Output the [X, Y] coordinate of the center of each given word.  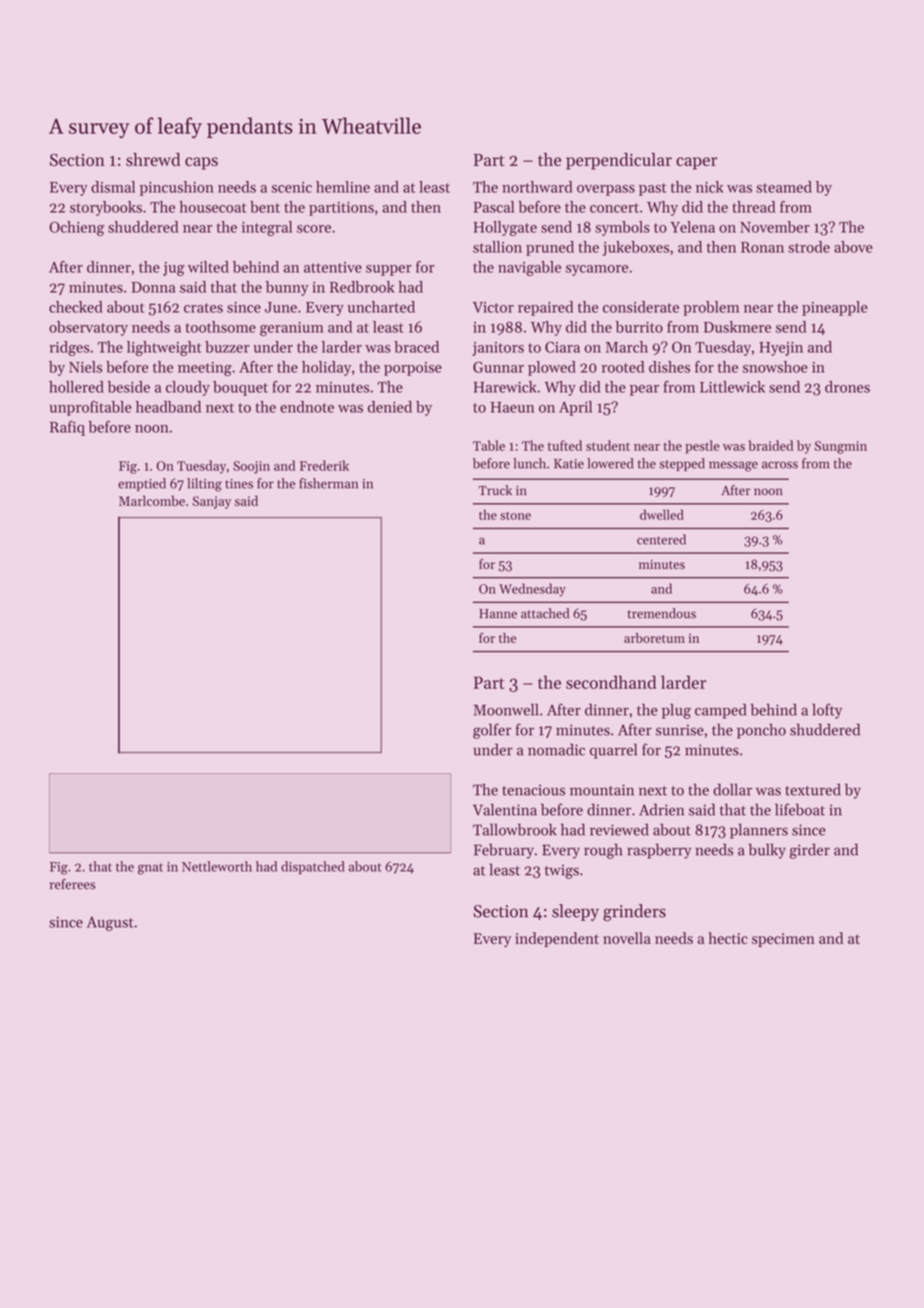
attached [545, 613]
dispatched [313, 867]
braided [770, 445]
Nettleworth [217, 866]
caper [696, 163]
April [575, 408]
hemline [343, 187]
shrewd [153, 159]
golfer [492, 731]
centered [661, 539]
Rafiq [67, 428]
